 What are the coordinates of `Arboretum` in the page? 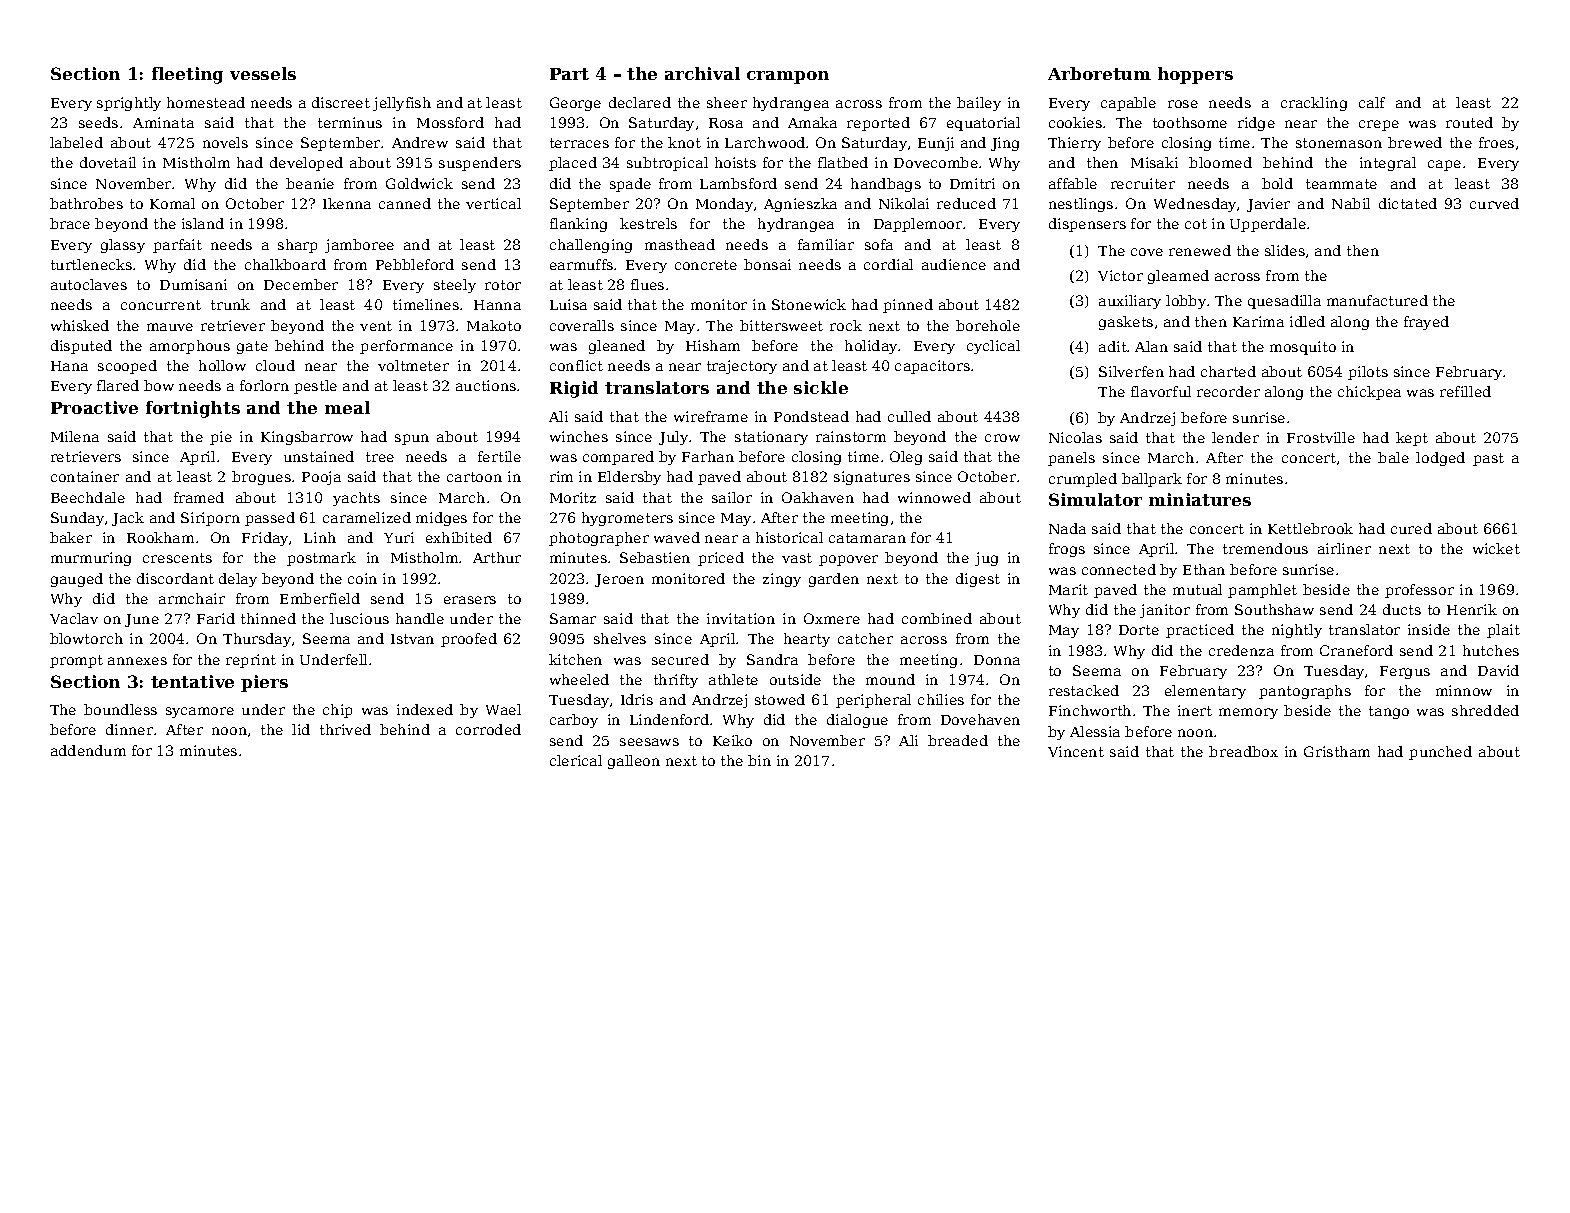 It's located at (1099, 73).
